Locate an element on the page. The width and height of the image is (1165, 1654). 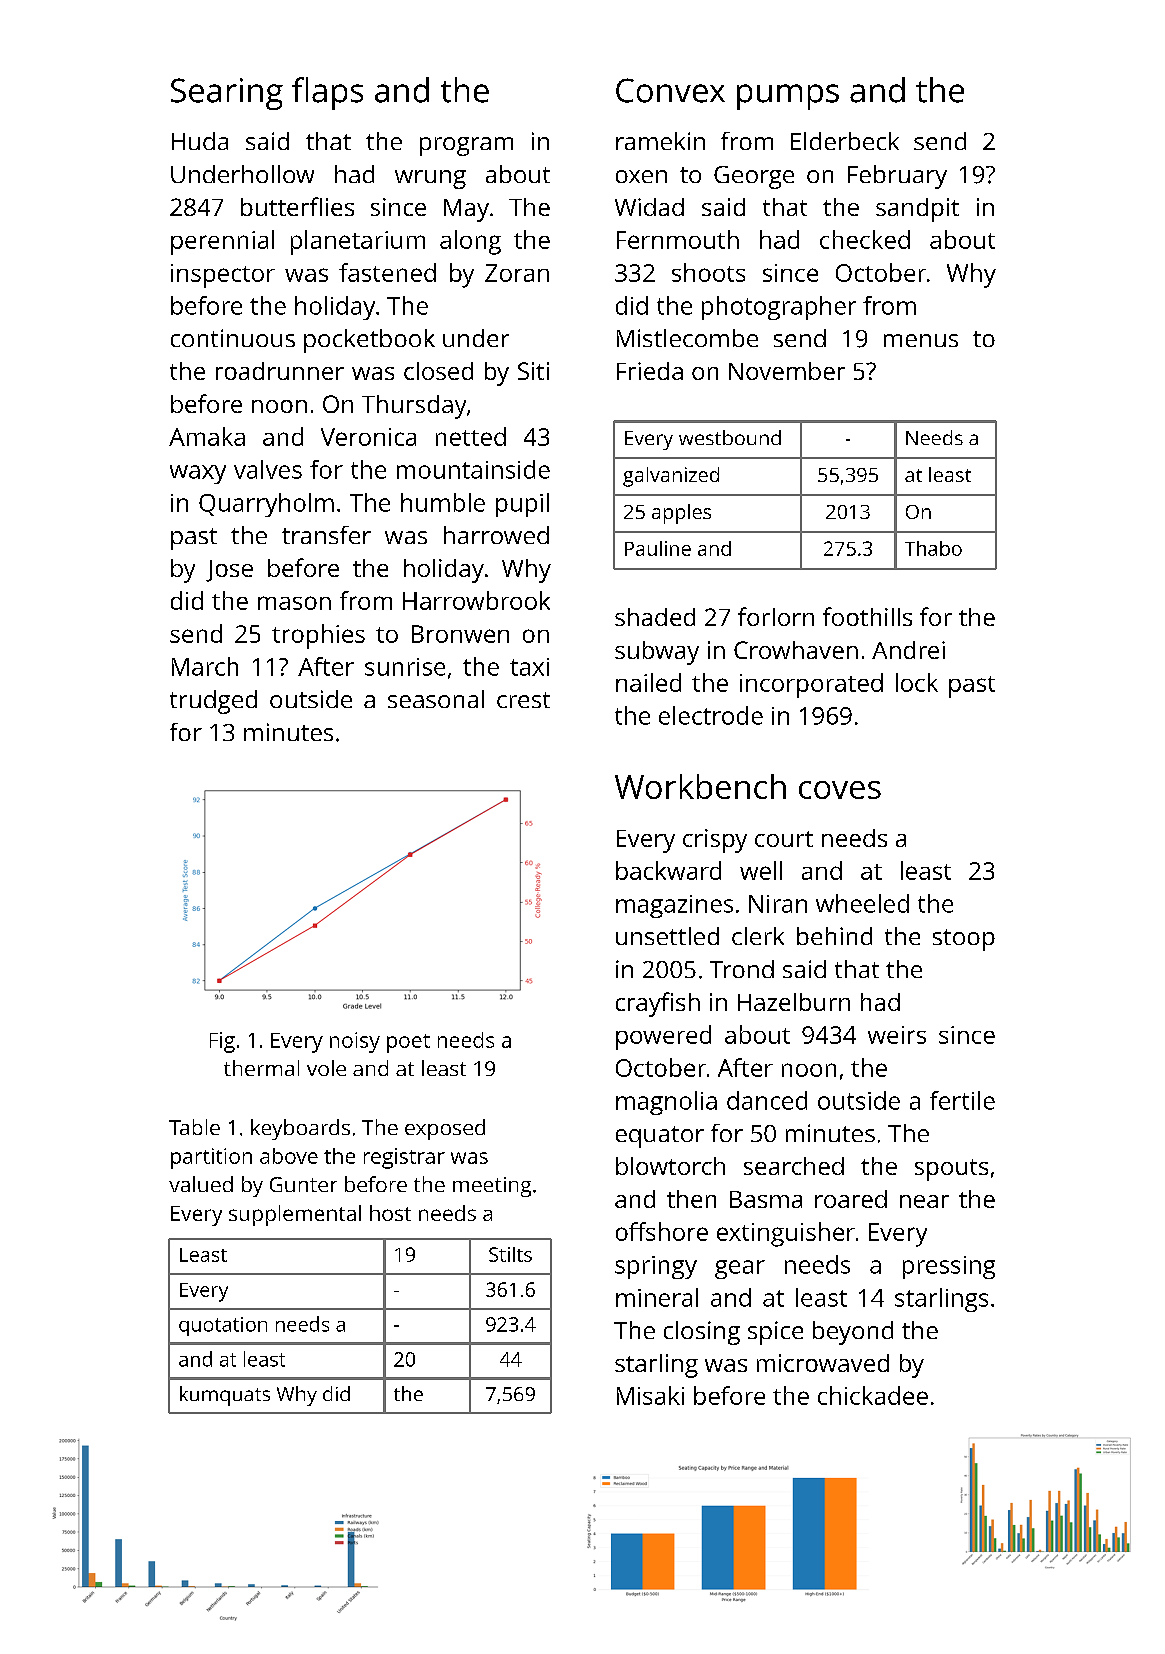
Convex is located at coordinates (670, 90).
